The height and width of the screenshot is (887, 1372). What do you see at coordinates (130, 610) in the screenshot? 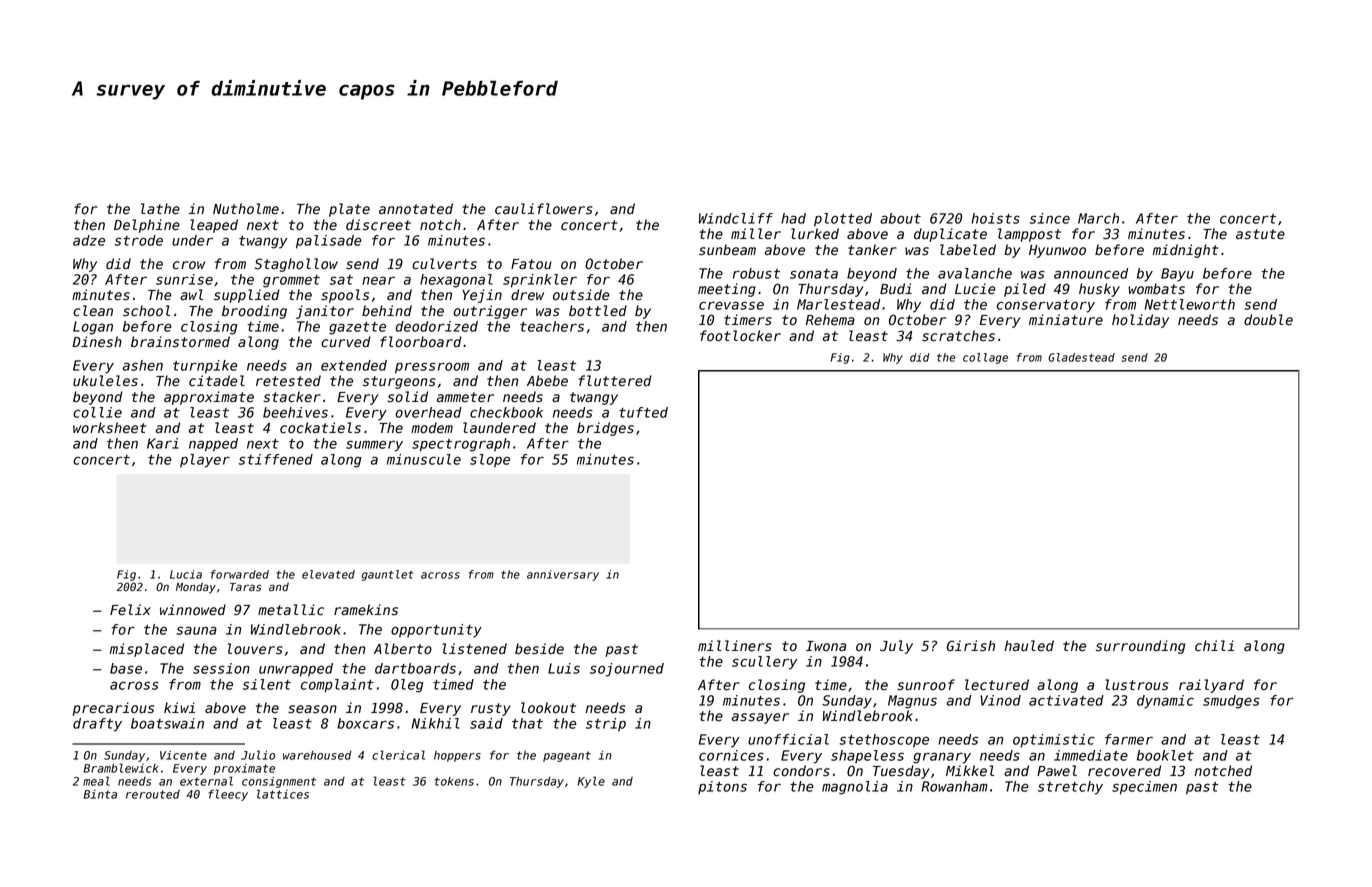
I see `Felix` at bounding box center [130, 610].
